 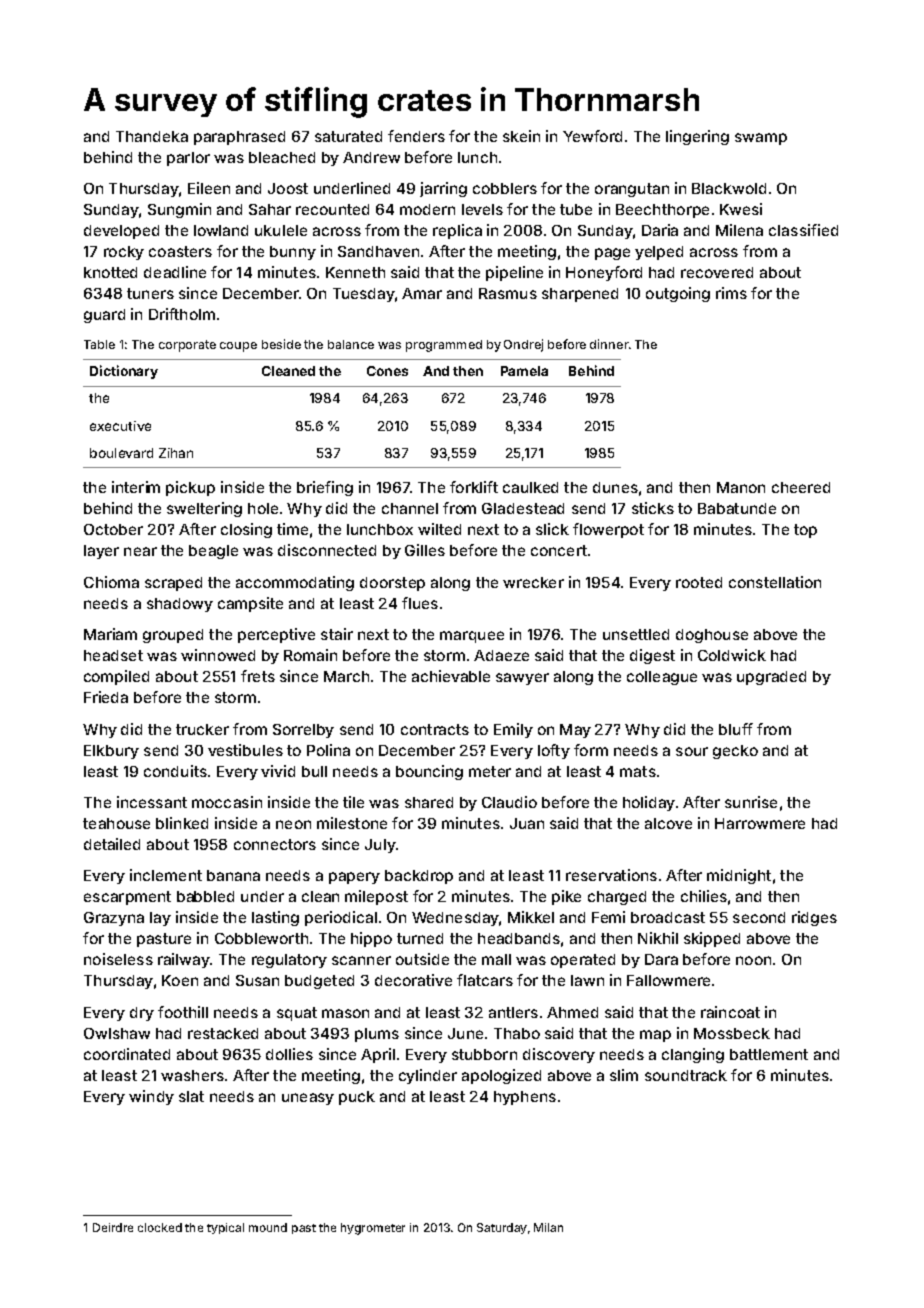 What do you see at coordinates (239, 138) in the document?
I see `paraphrased` at bounding box center [239, 138].
